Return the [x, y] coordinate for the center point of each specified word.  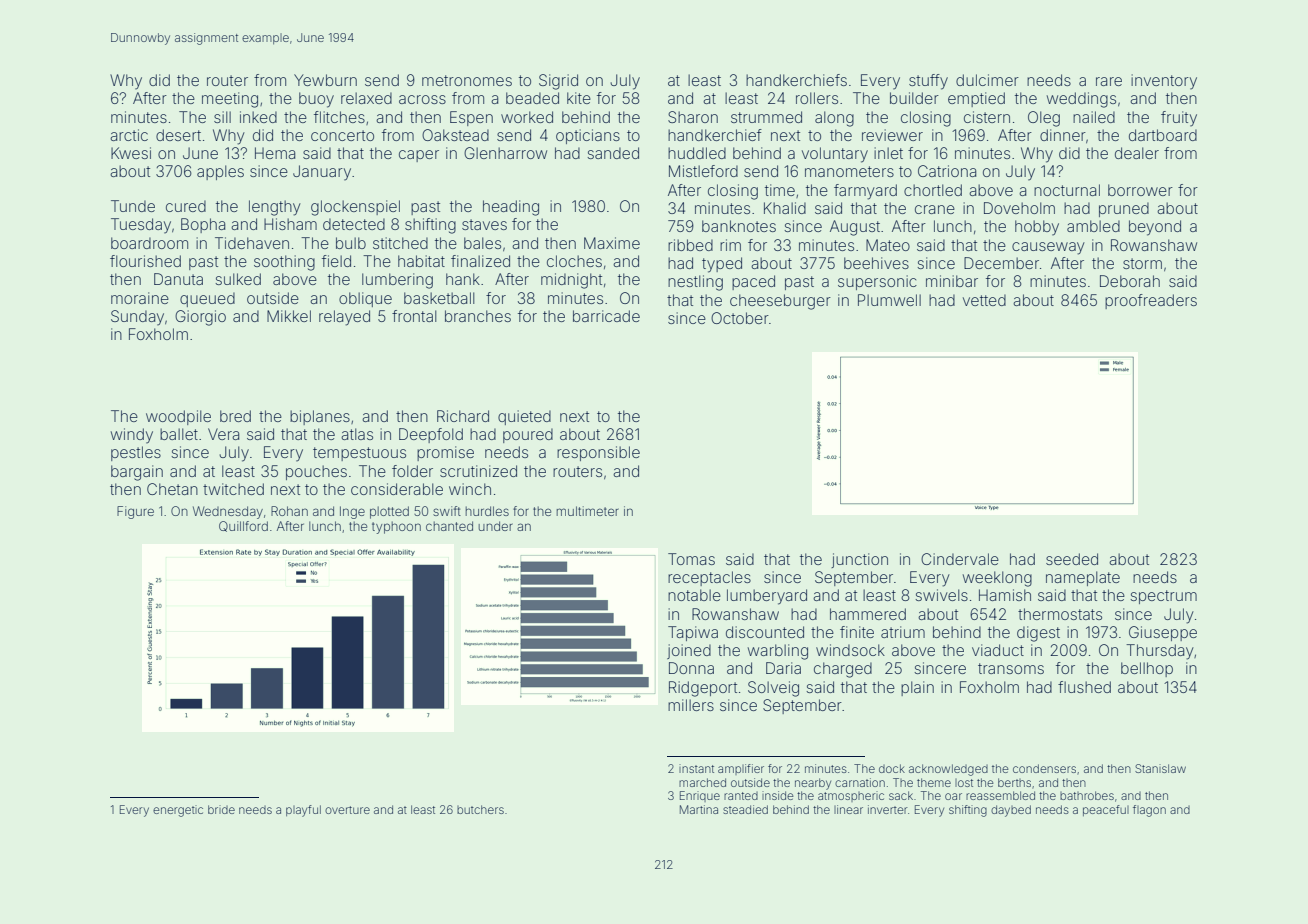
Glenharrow [505, 153]
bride [221, 809]
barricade [606, 316]
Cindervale [960, 559]
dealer [1137, 153]
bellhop [1147, 669]
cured [186, 206]
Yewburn [325, 80]
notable [694, 595]
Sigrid [558, 82]
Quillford [243, 526]
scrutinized [478, 471]
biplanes [320, 417]
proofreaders [1151, 301]
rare [1109, 81]
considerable [397, 489]
